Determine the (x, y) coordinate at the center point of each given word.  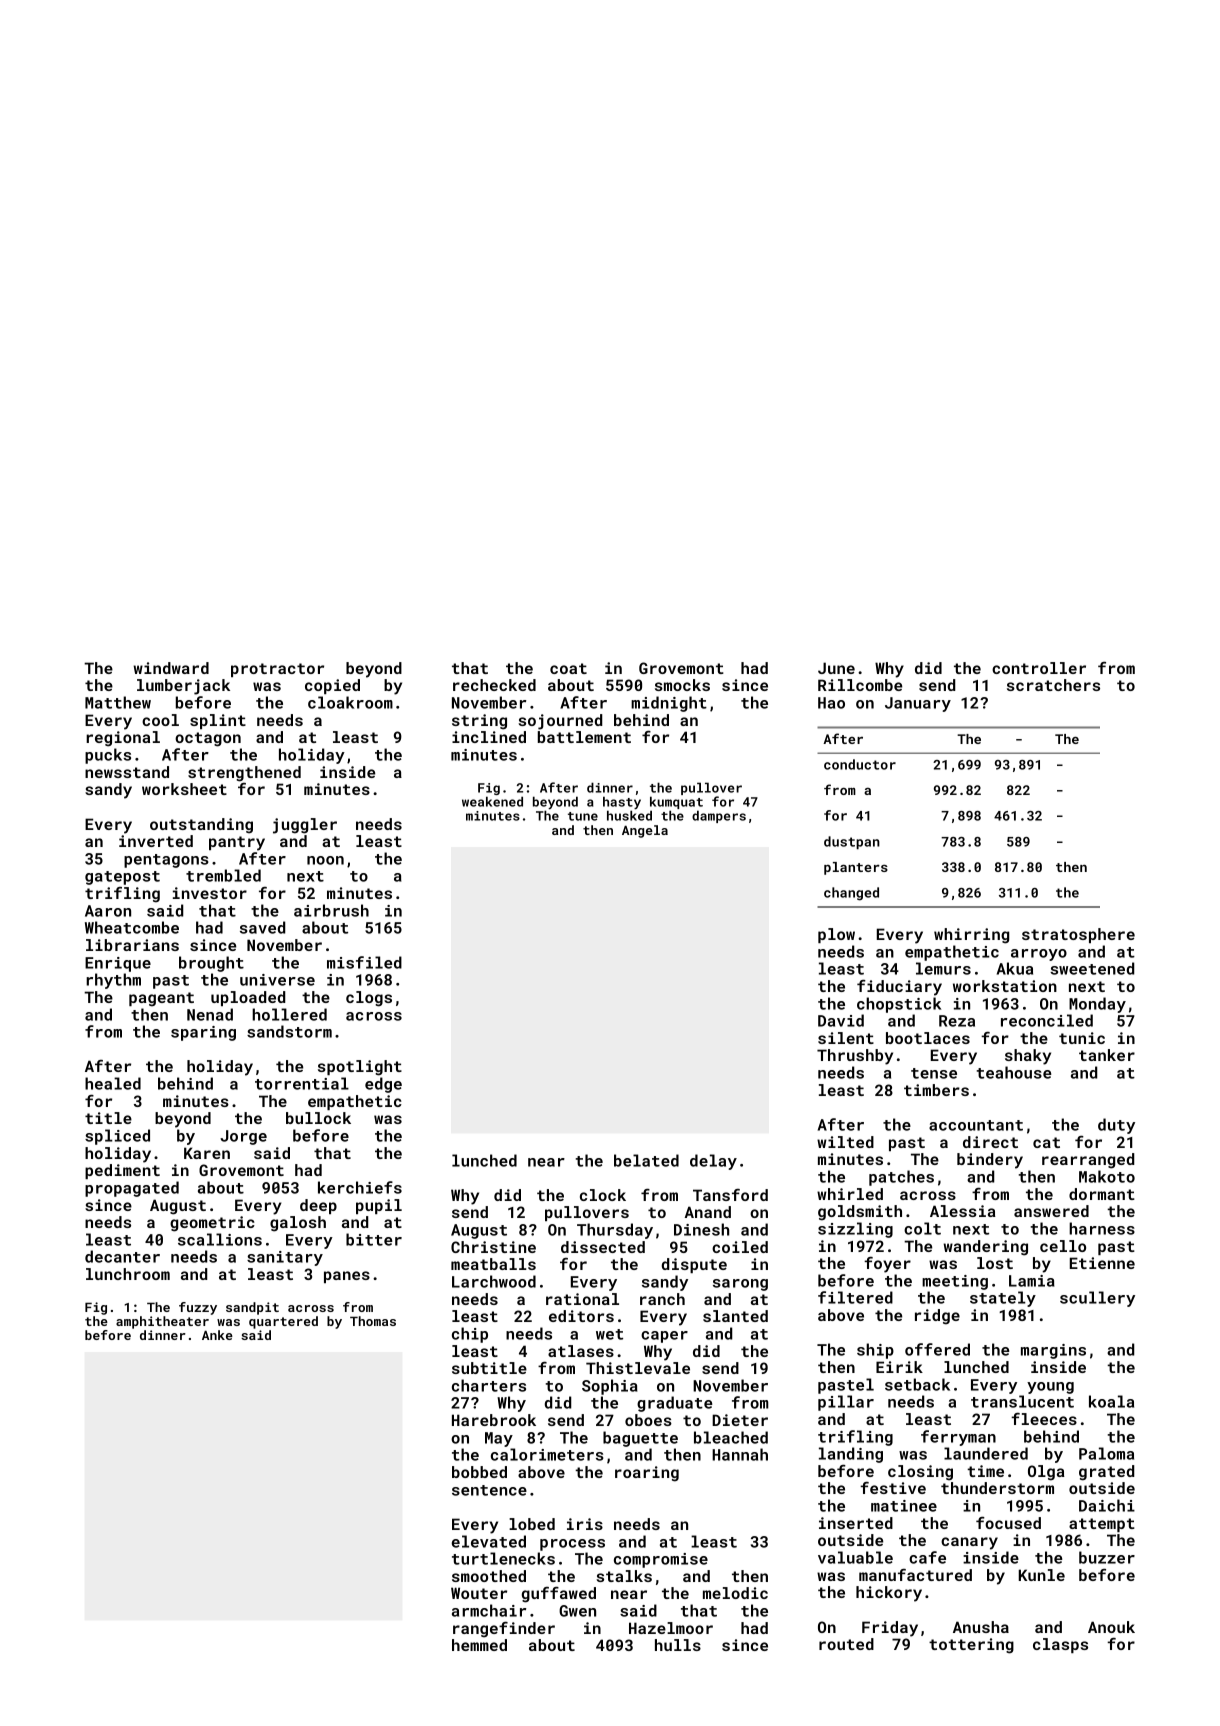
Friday (890, 1629)
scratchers (1053, 685)
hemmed (479, 1645)
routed (846, 1644)
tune (583, 816)
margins (1053, 1351)
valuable (855, 1557)
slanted (735, 1316)
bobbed (479, 1472)
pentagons (166, 861)
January (918, 704)
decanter (122, 1256)
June (836, 668)
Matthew (118, 702)
